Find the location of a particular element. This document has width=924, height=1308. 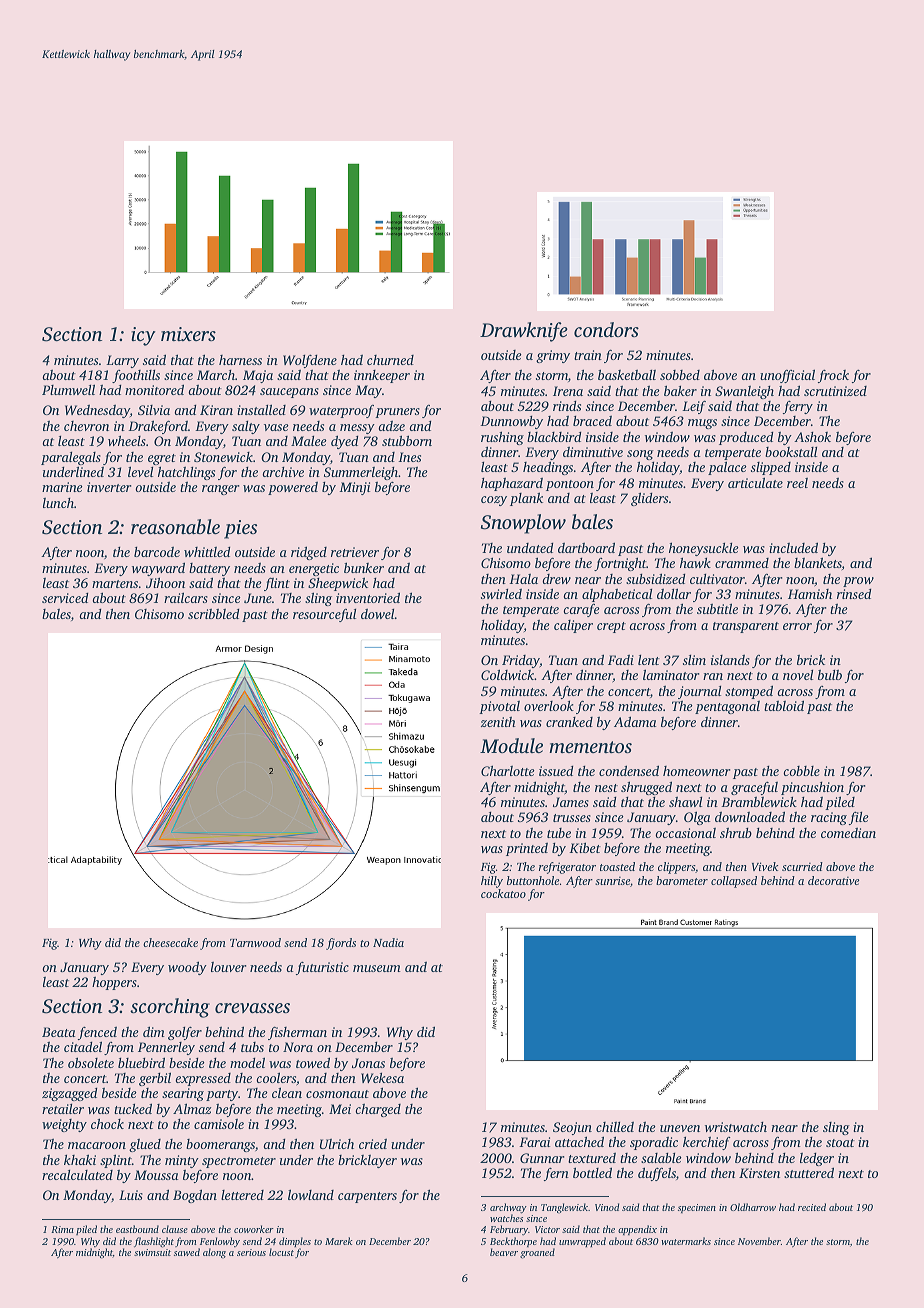

bookstall is located at coordinates (791, 452).
